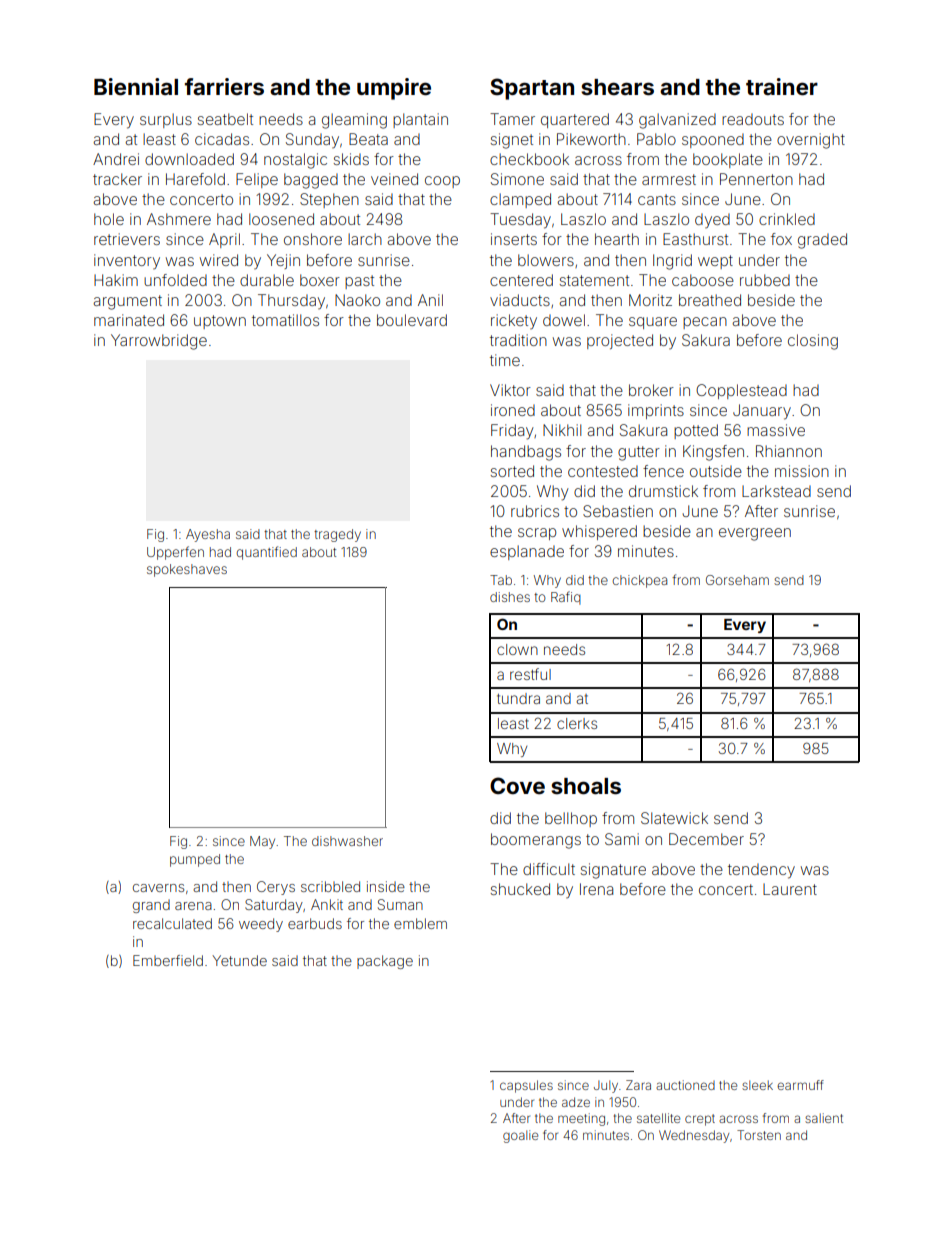  What do you see at coordinates (224, 86) in the page?
I see `farriers` at bounding box center [224, 86].
